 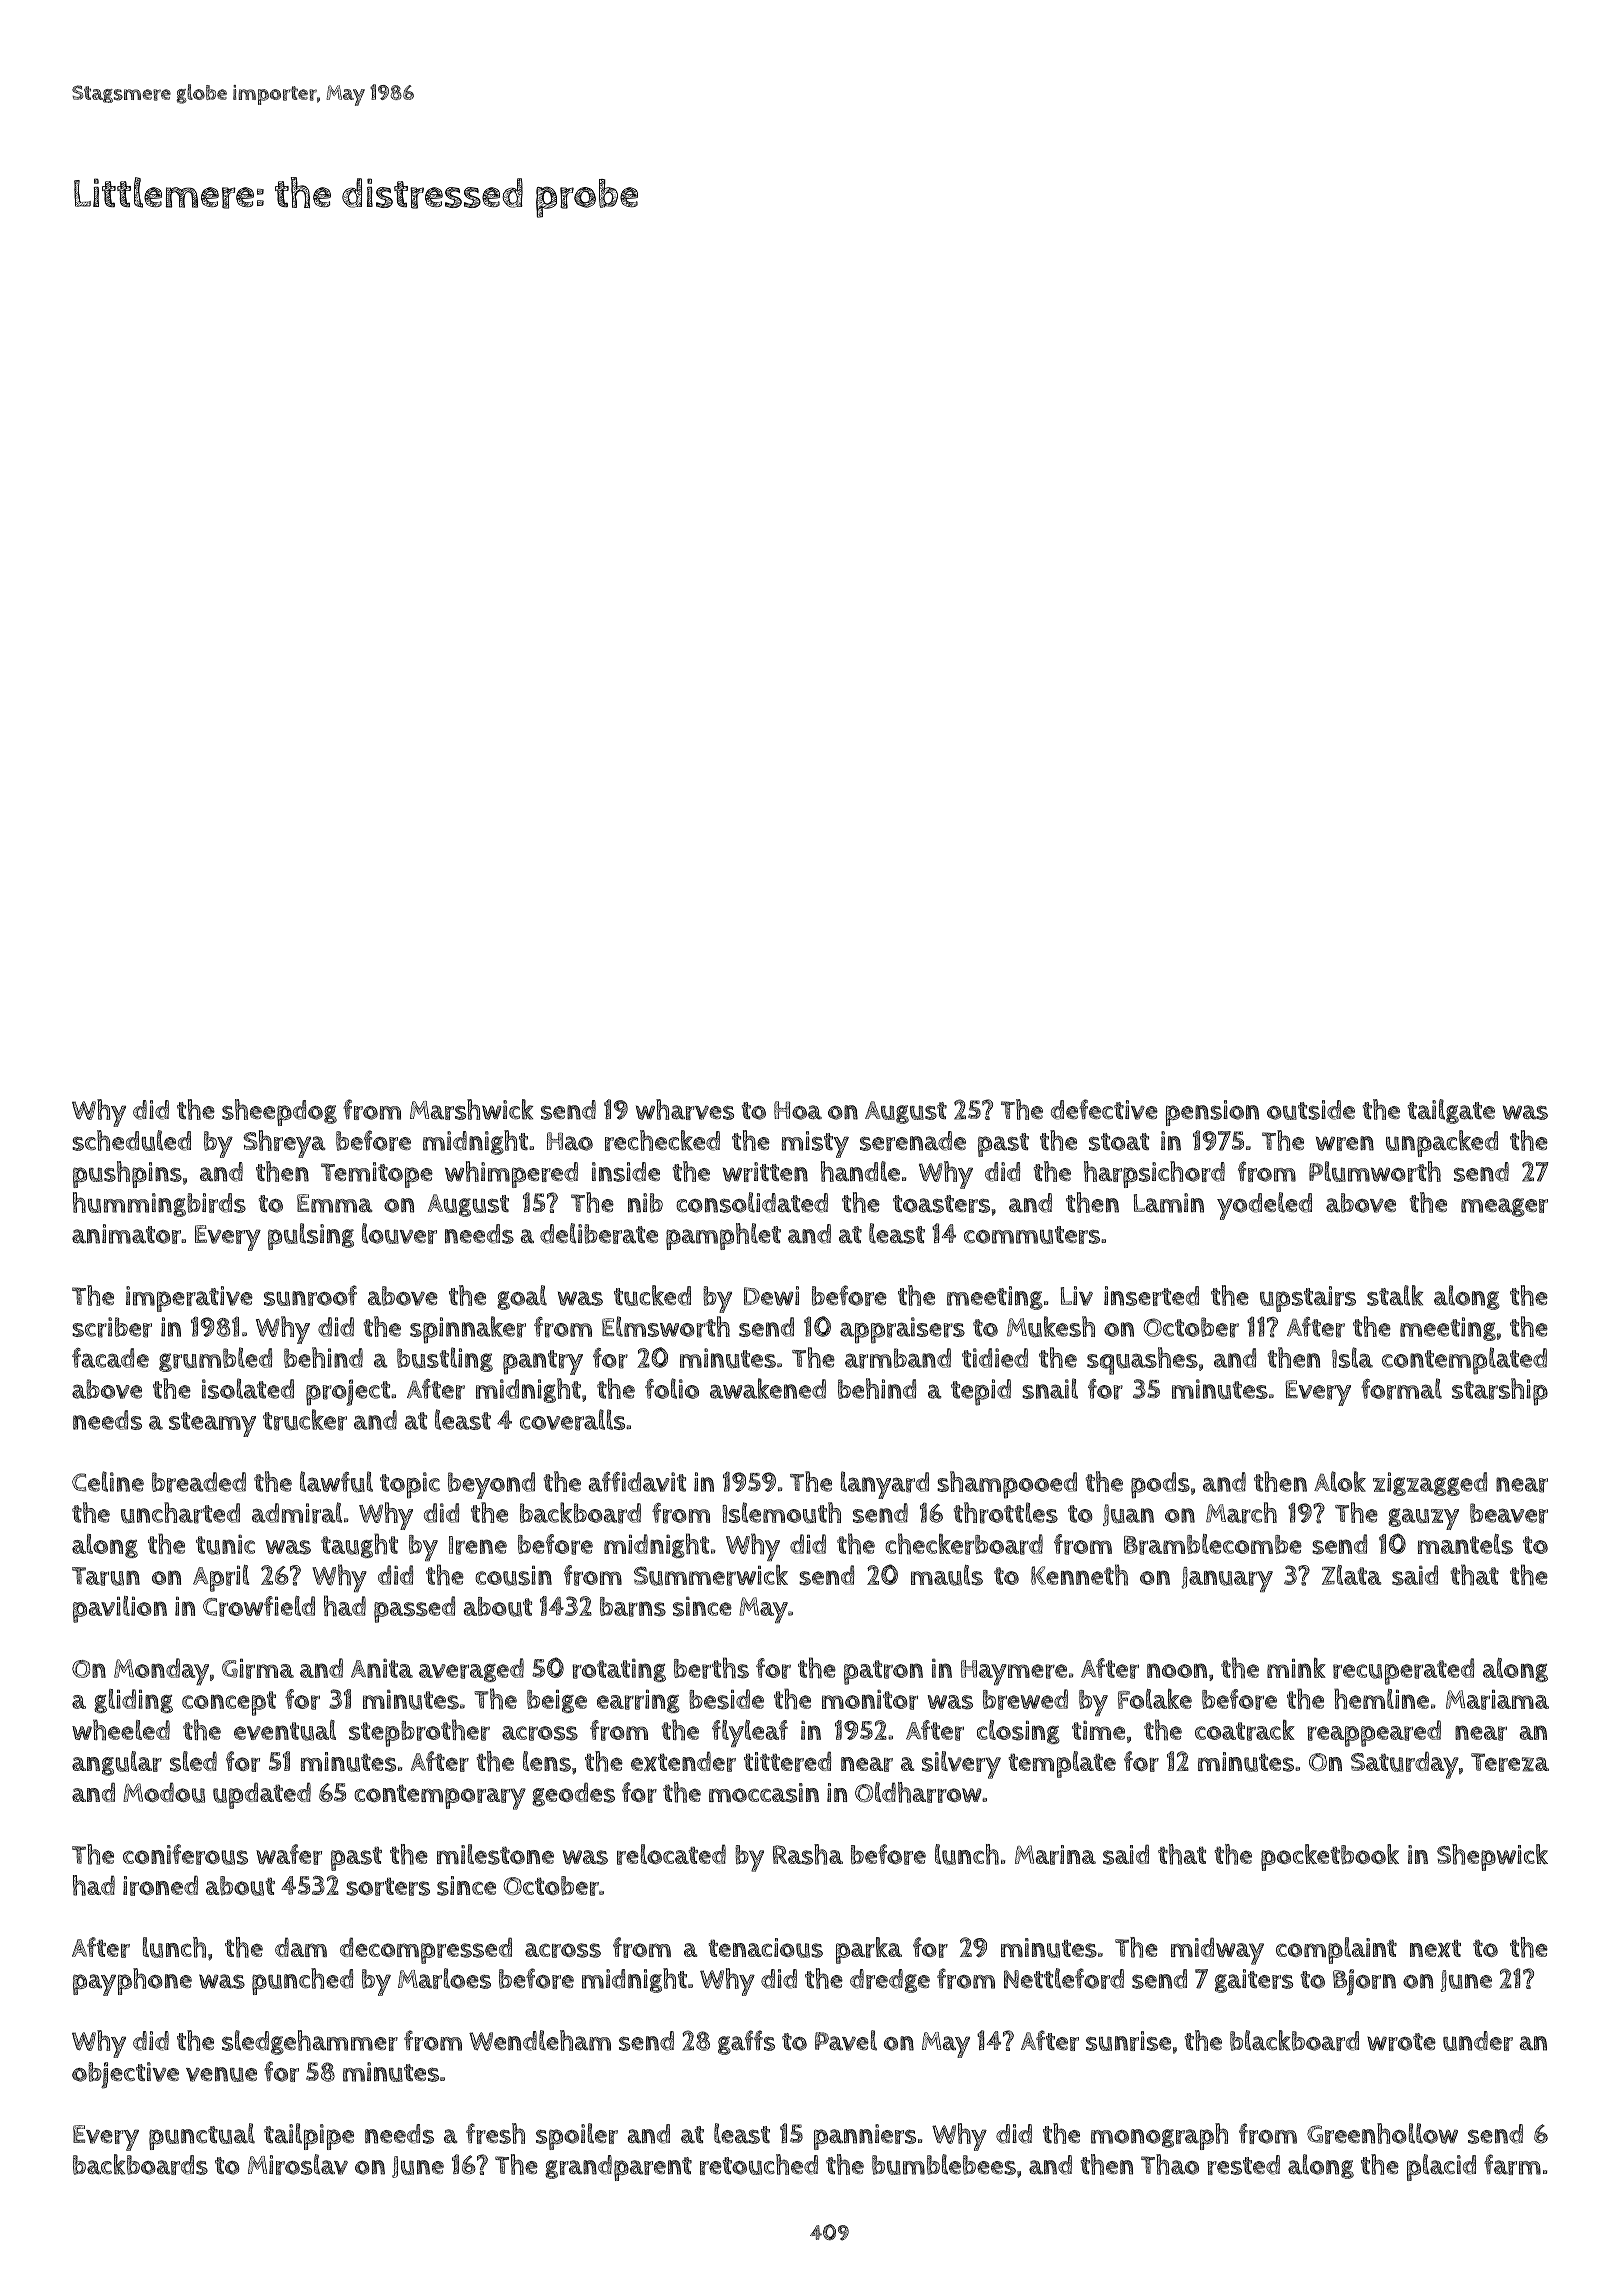 I want to click on toasters, so click(x=941, y=1204).
